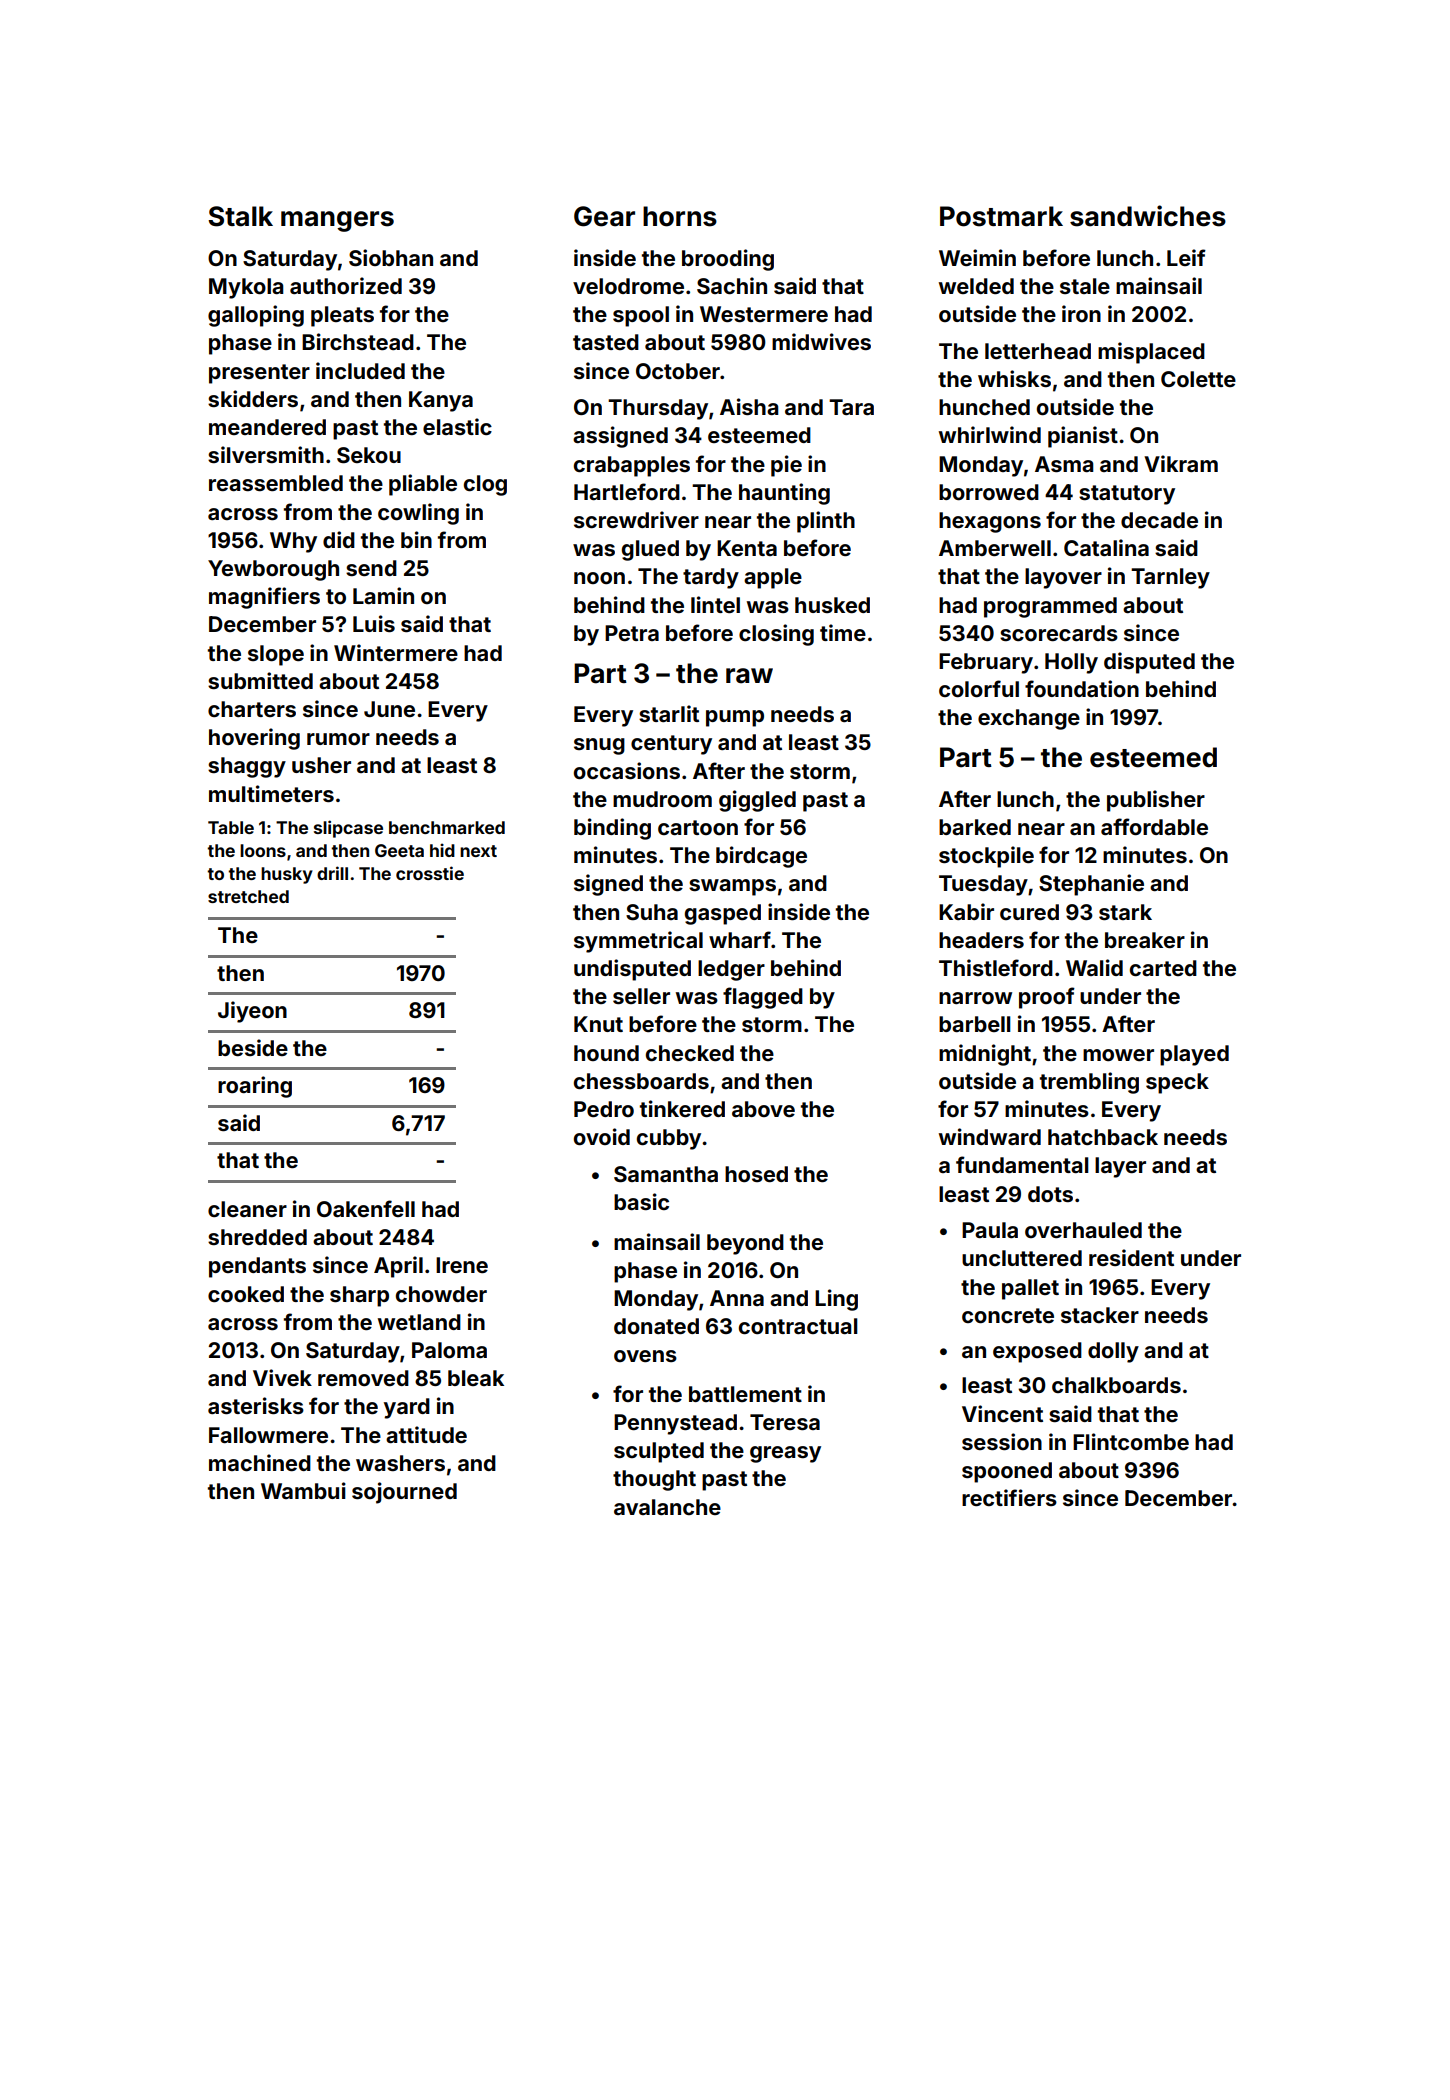  I want to click on Gear, so click(604, 216).
